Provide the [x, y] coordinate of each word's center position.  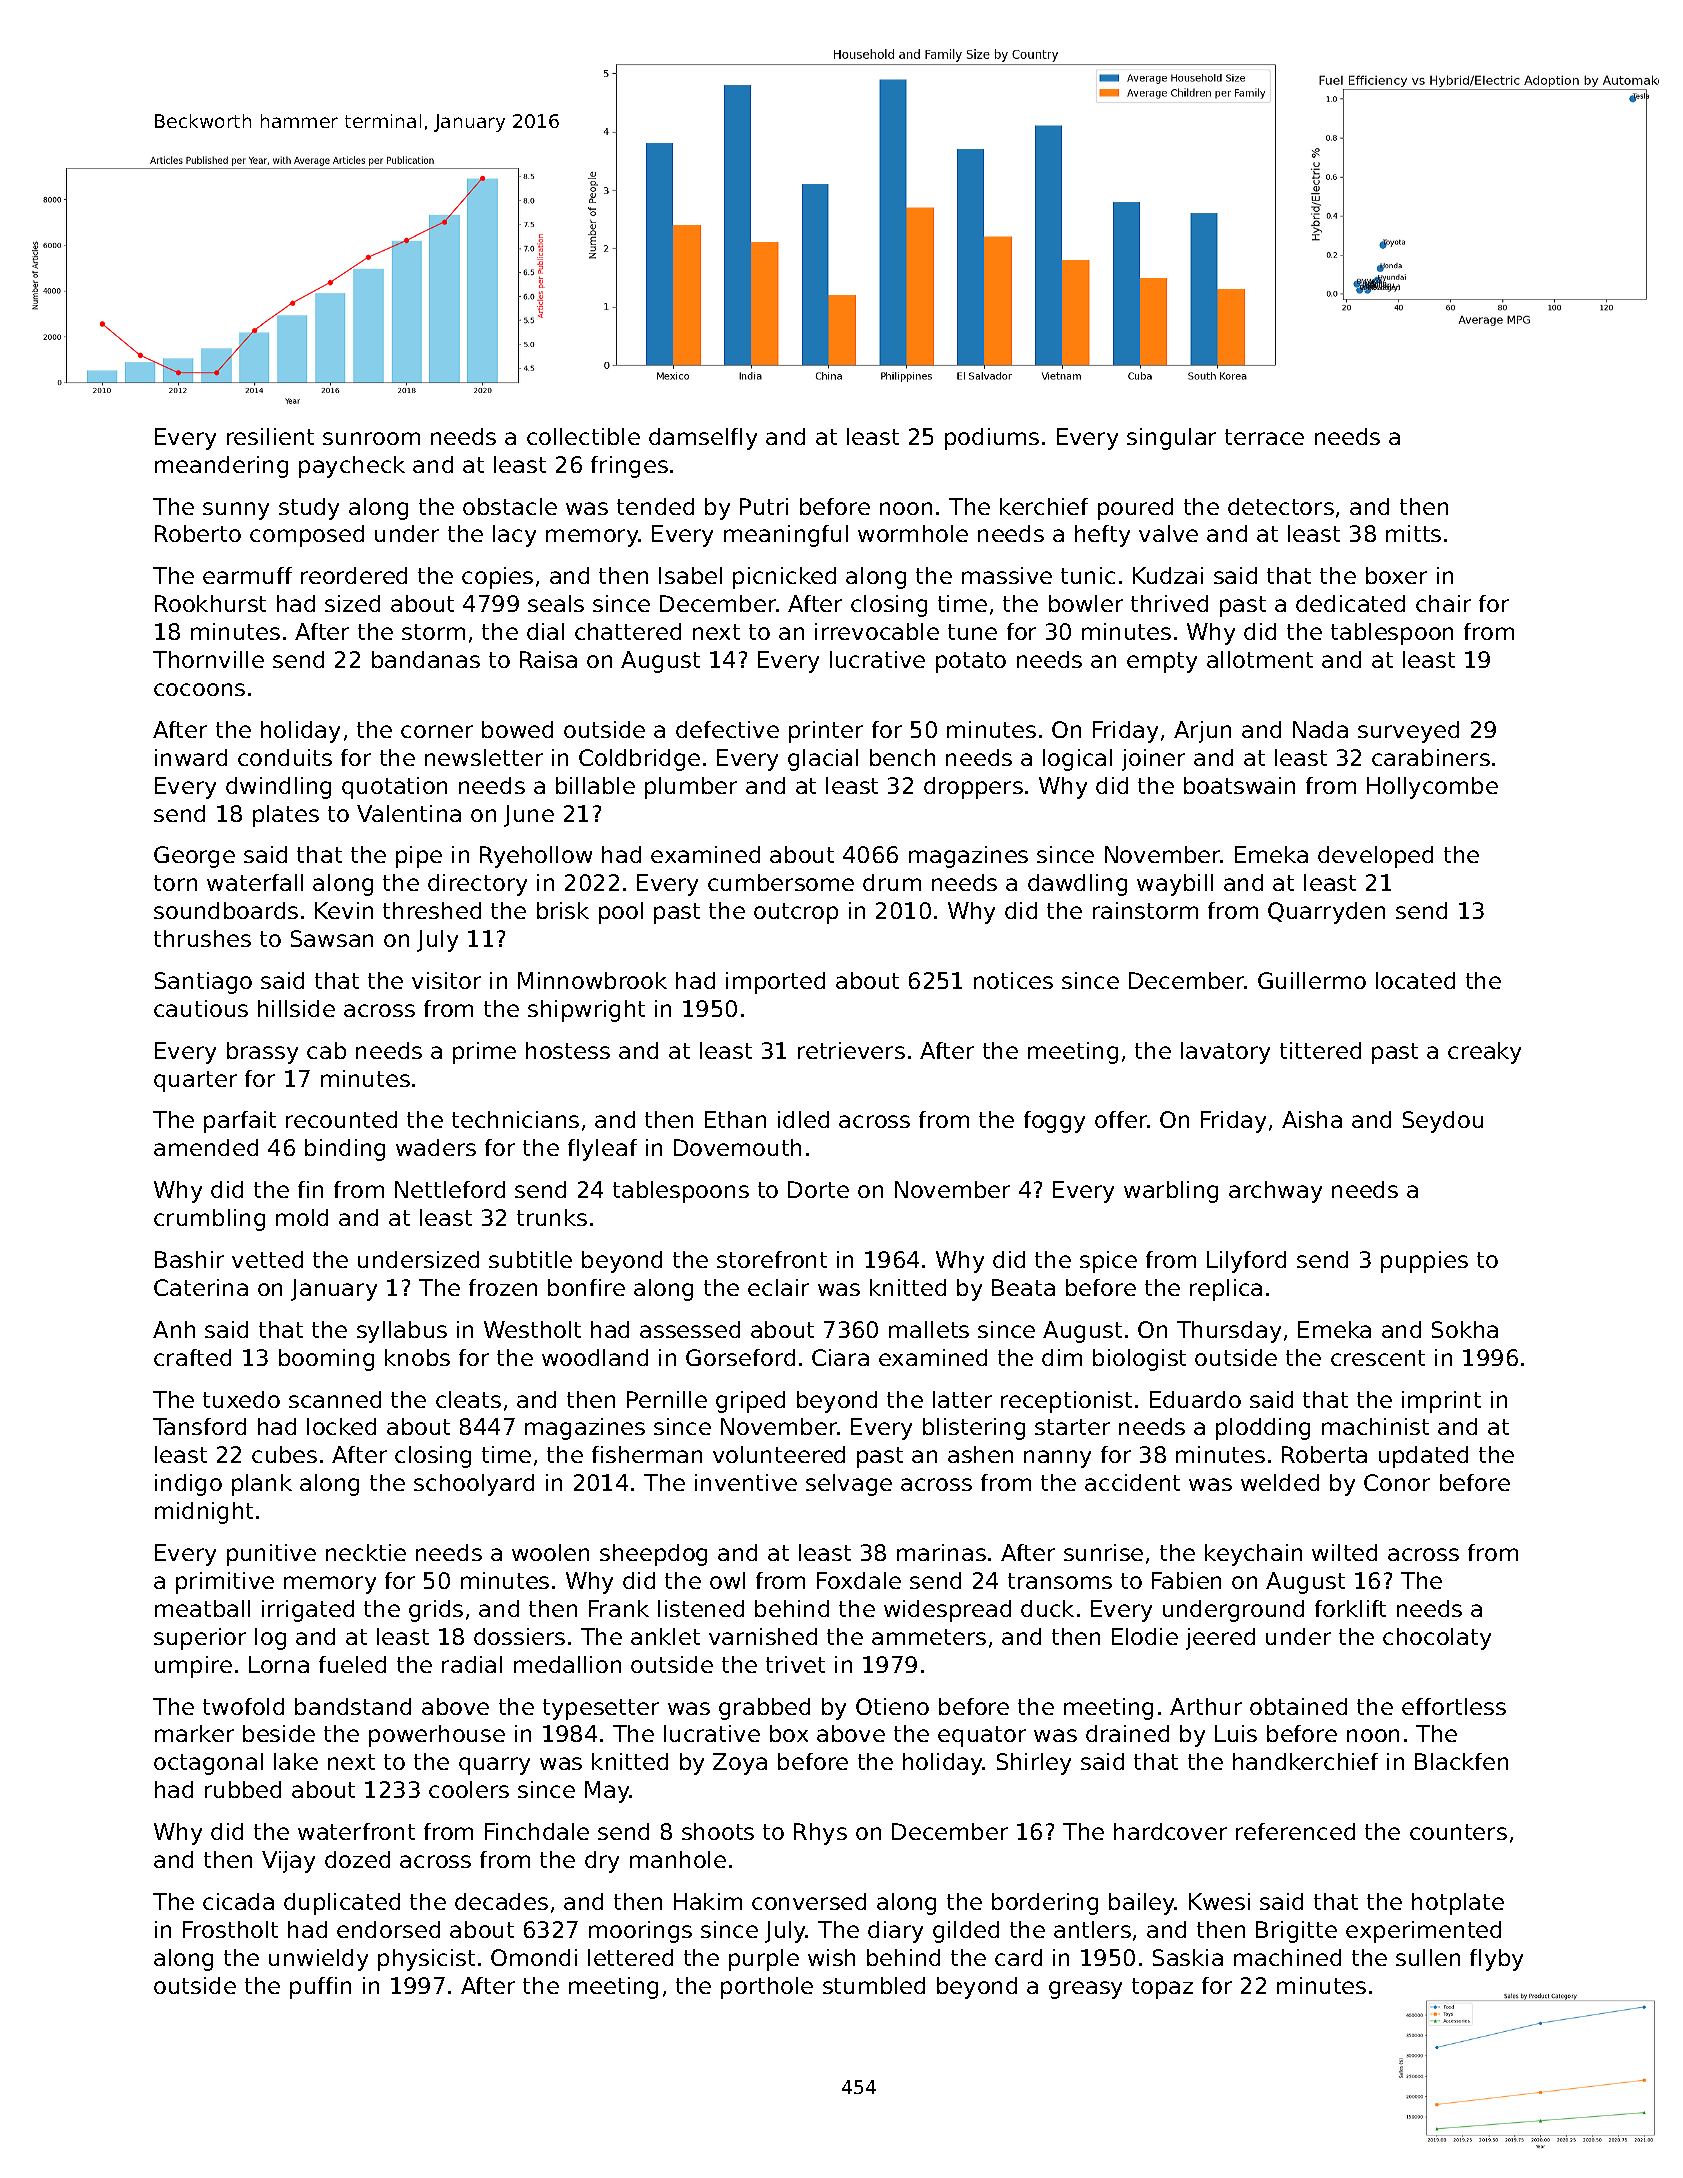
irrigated [308, 1611]
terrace [1264, 437]
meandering [221, 467]
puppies [1424, 1262]
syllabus [402, 1332]
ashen [980, 1454]
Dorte [818, 1189]
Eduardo [1195, 1399]
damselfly [703, 439]
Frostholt [230, 1929]
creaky [1484, 1053]
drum [892, 882]
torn [175, 883]
